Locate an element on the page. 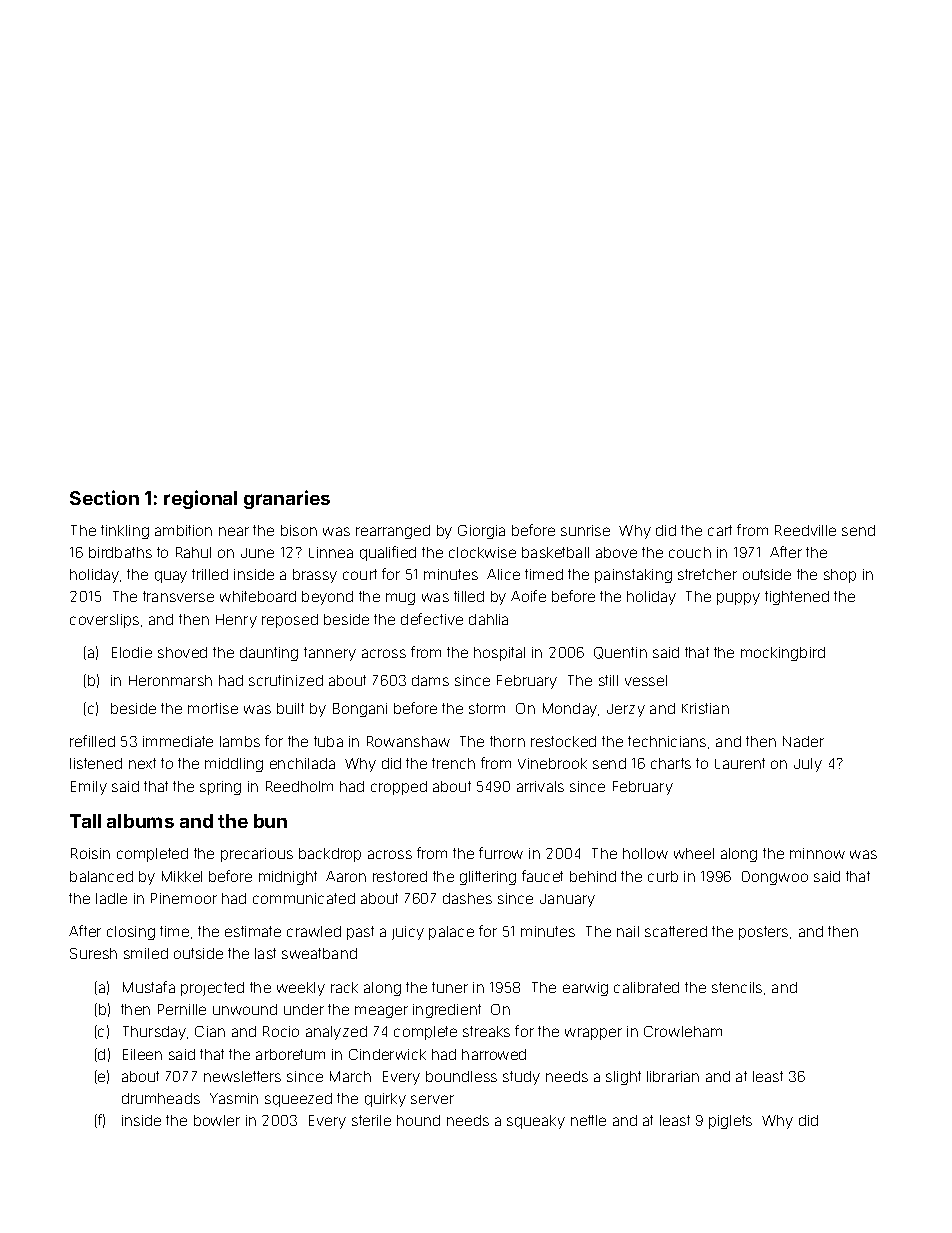 This document has width=952, height=1233. scrutinized is located at coordinates (286, 680).
